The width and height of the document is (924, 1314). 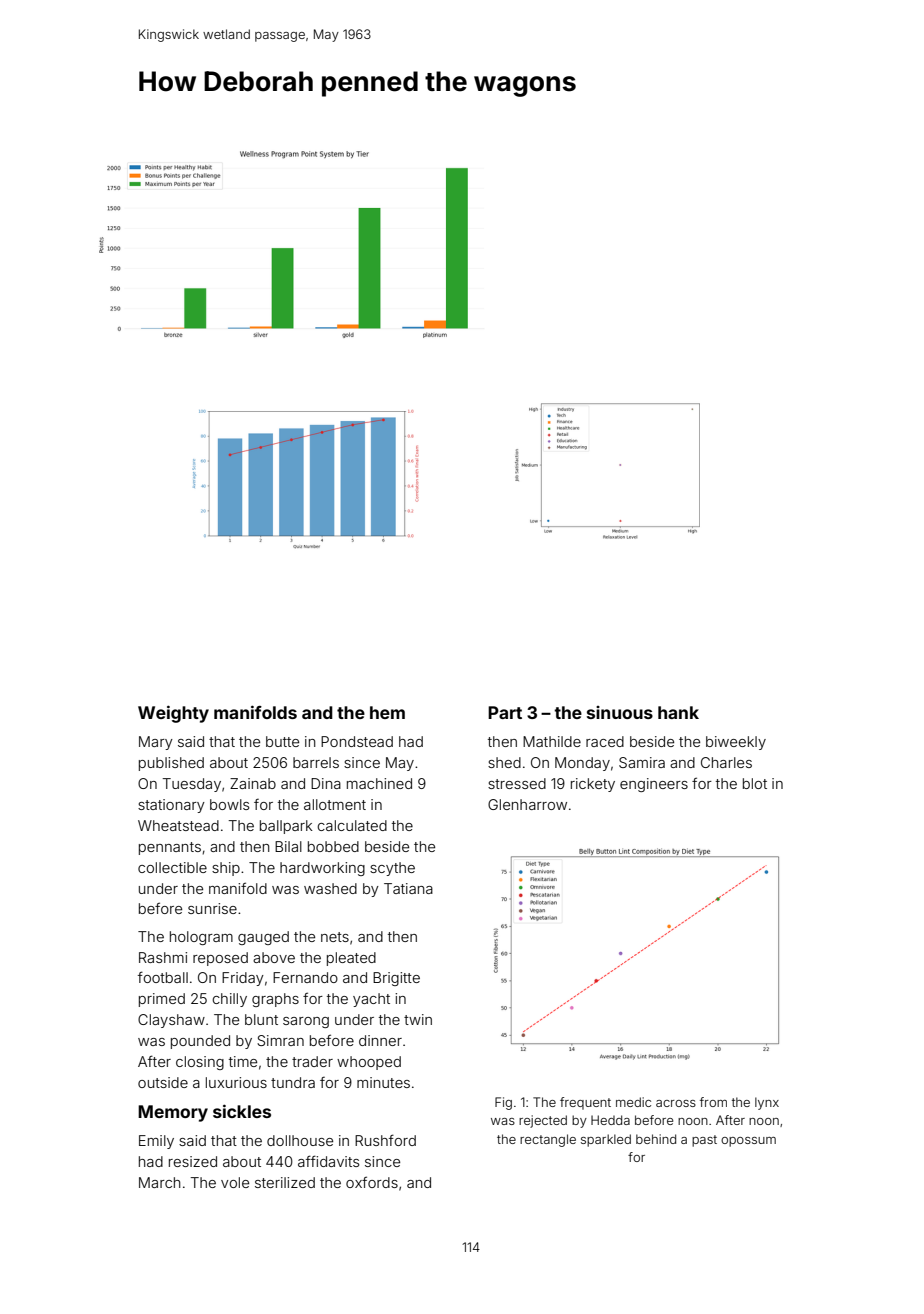 What do you see at coordinates (387, 712) in the document?
I see `hem` at bounding box center [387, 712].
